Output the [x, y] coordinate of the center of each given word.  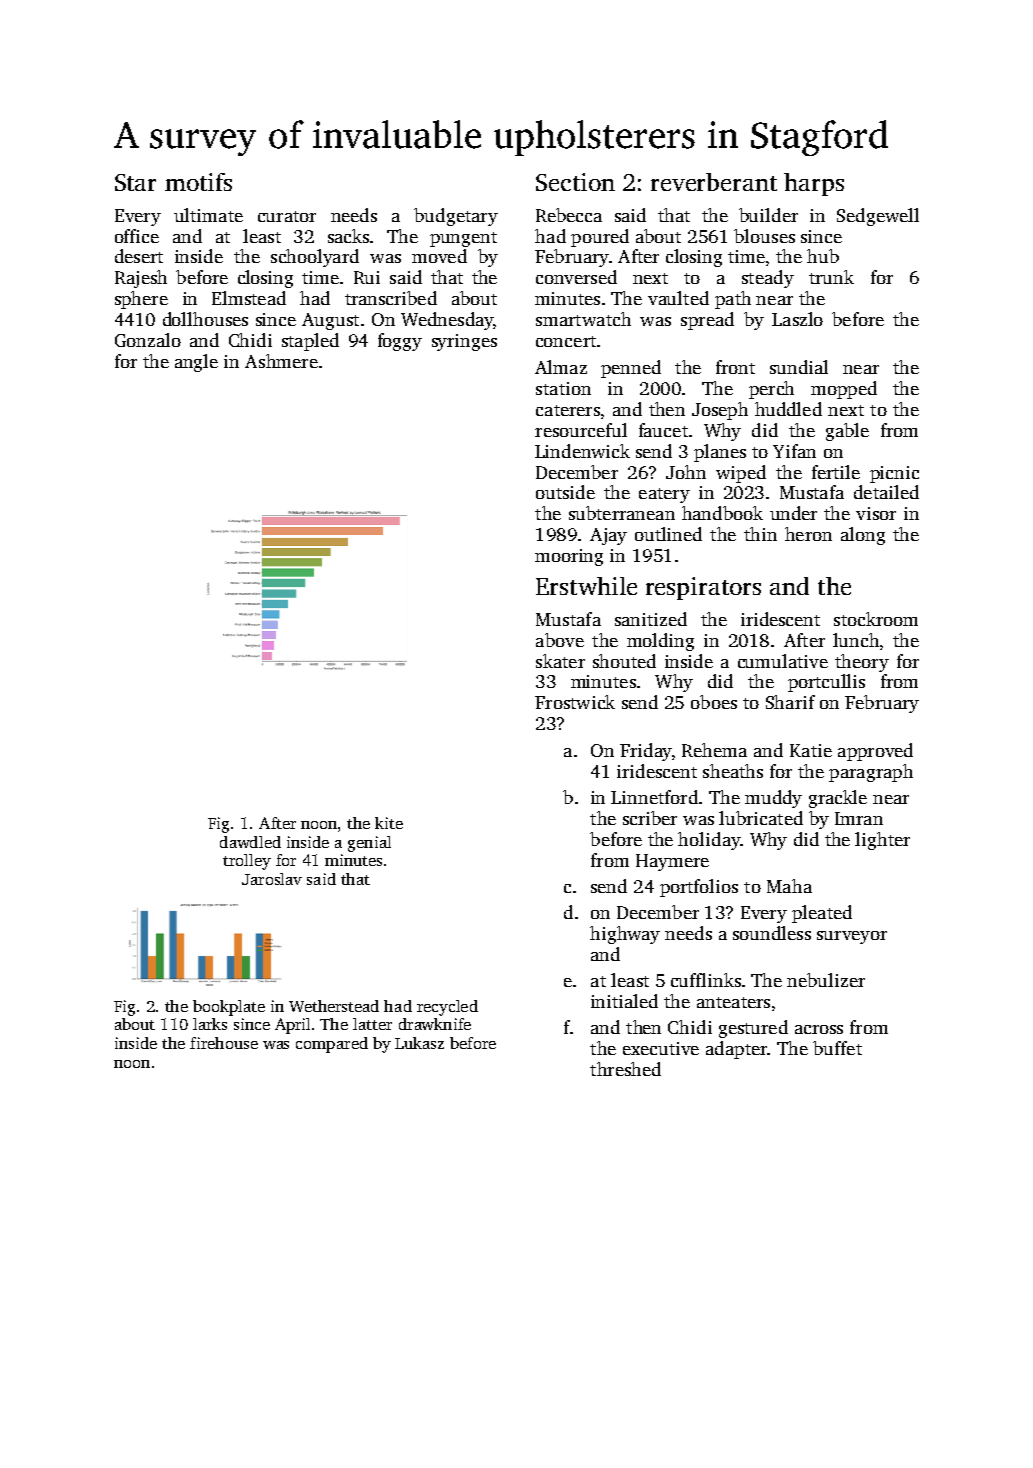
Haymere [672, 862]
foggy [400, 342]
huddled [788, 409]
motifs [198, 182]
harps [814, 184]
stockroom [876, 619]
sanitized [651, 619]
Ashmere [281, 361]
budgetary [456, 217]
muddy [773, 799]
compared [332, 1045]
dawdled [250, 842]
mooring [569, 557]
